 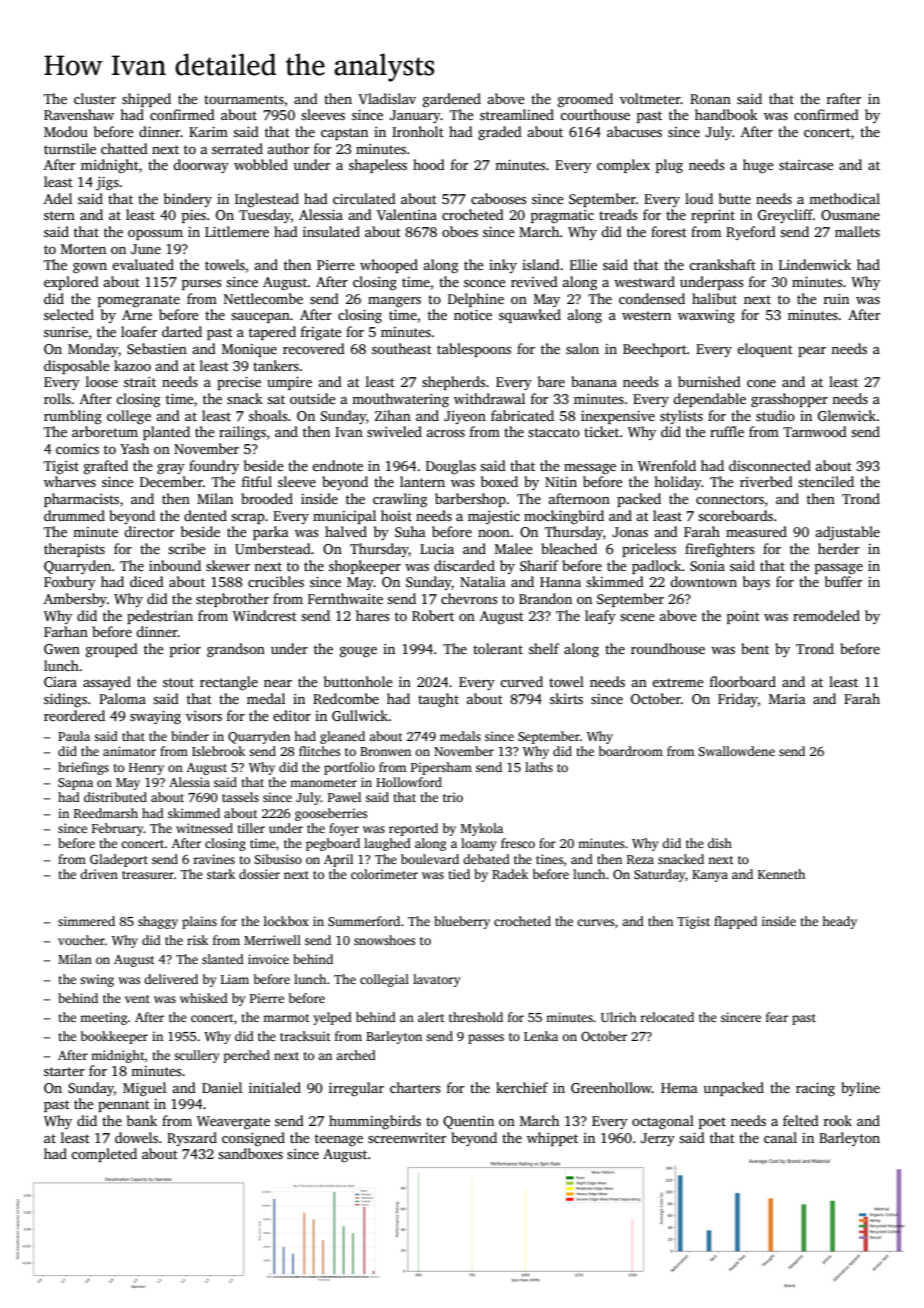 I want to click on darted, so click(x=182, y=331).
